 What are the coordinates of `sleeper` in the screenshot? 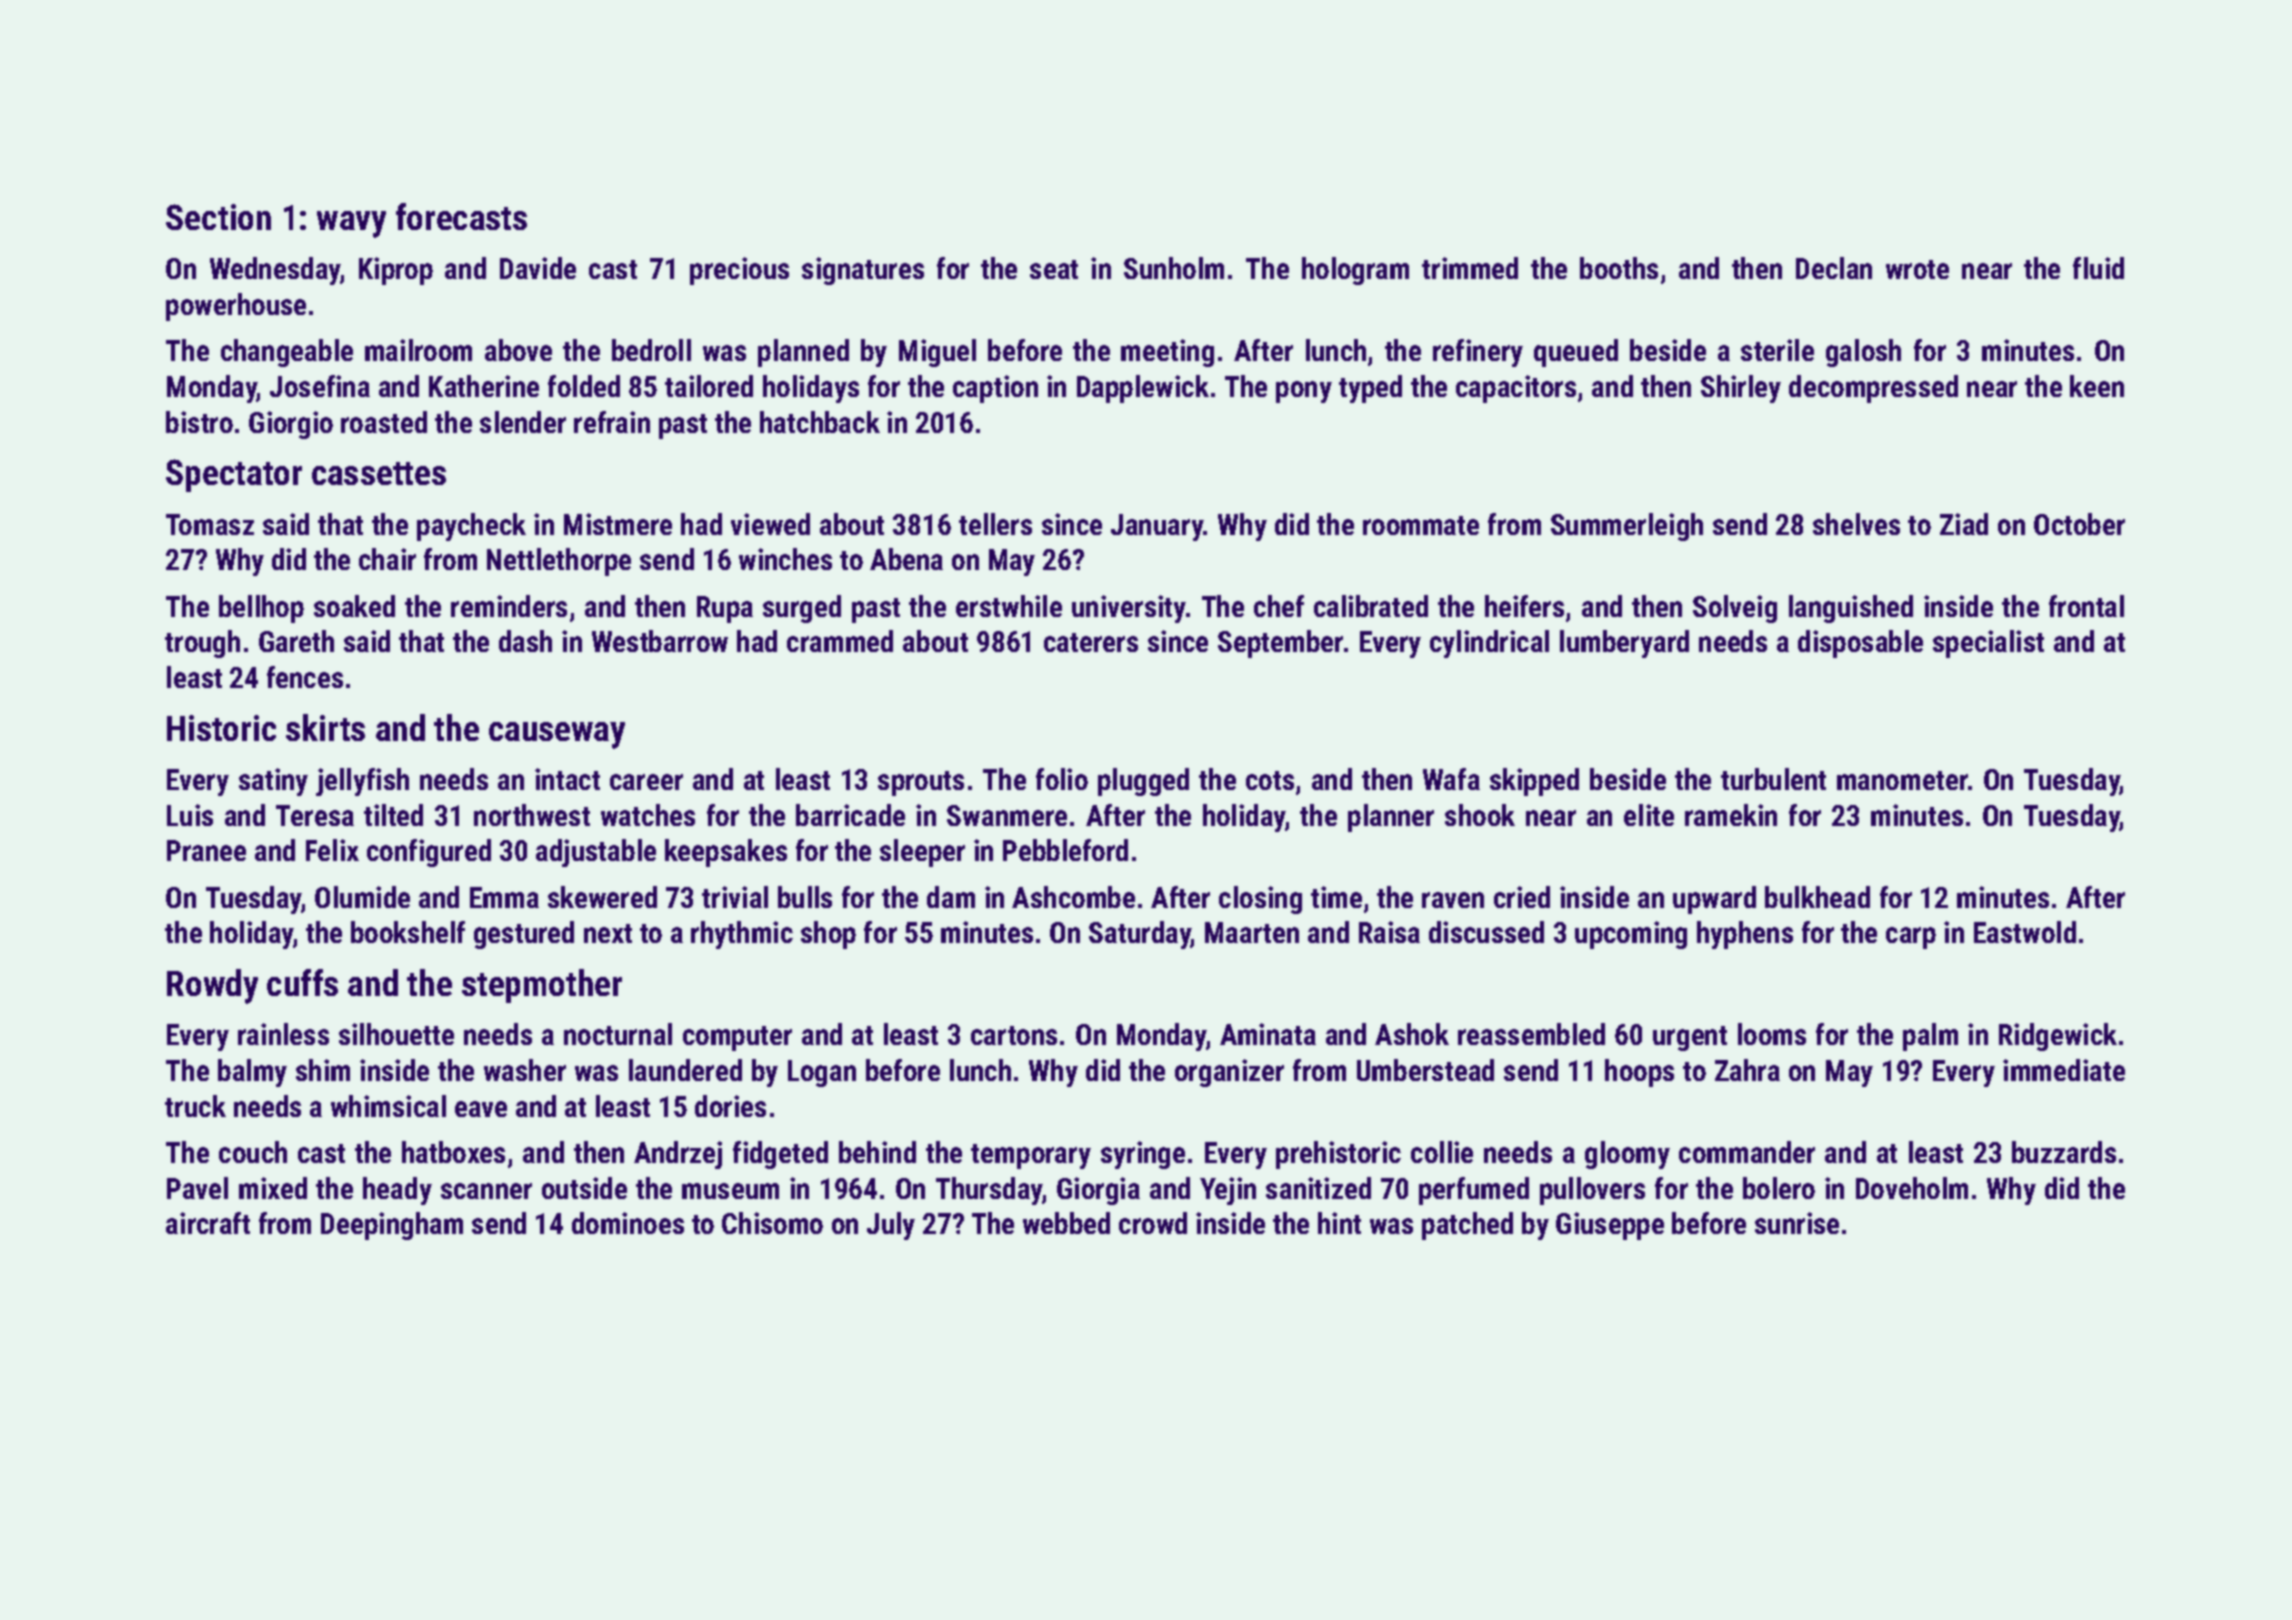 It's located at (922, 853).
